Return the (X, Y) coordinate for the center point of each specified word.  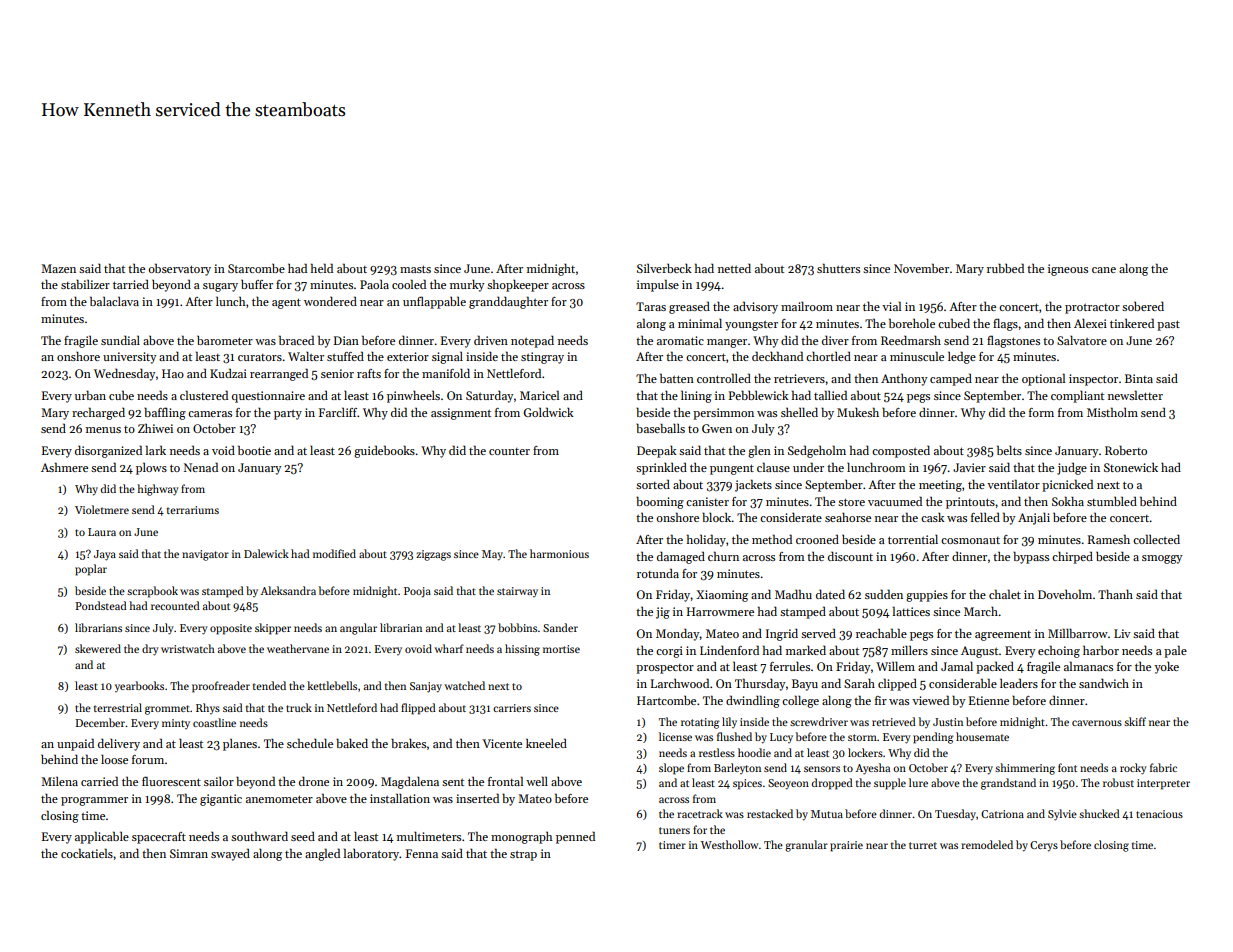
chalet (1005, 594)
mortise (561, 649)
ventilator (1013, 484)
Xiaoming (722, 596)
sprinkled (661, 468)
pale (1175, 651)
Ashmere (64, 467)
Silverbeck (664, 268)
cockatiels (87, 853)
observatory (179, 269)
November (921, 268)
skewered (98, 648)
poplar (91, 570)
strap (523, 856)
